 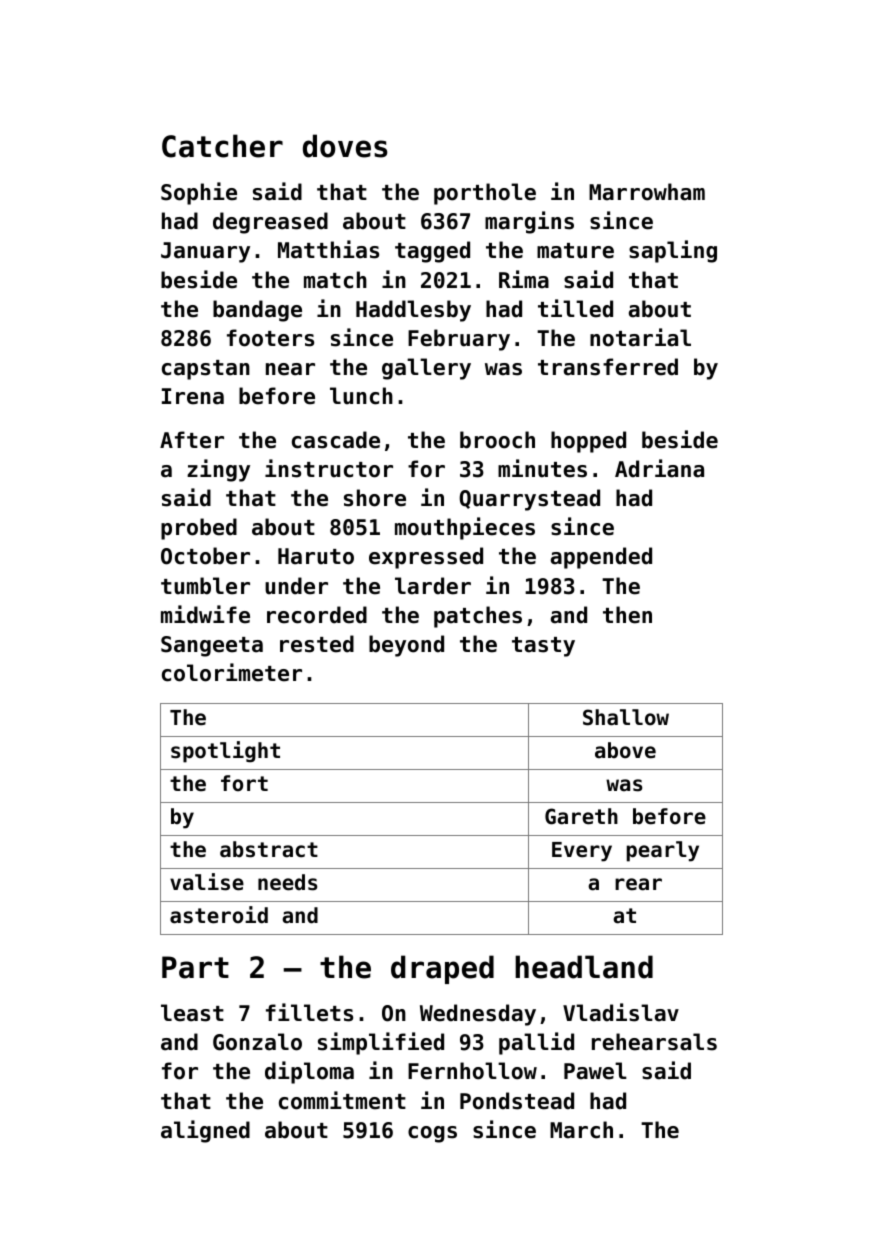 I want to click on commitment, so click(x=342, y=1100).
